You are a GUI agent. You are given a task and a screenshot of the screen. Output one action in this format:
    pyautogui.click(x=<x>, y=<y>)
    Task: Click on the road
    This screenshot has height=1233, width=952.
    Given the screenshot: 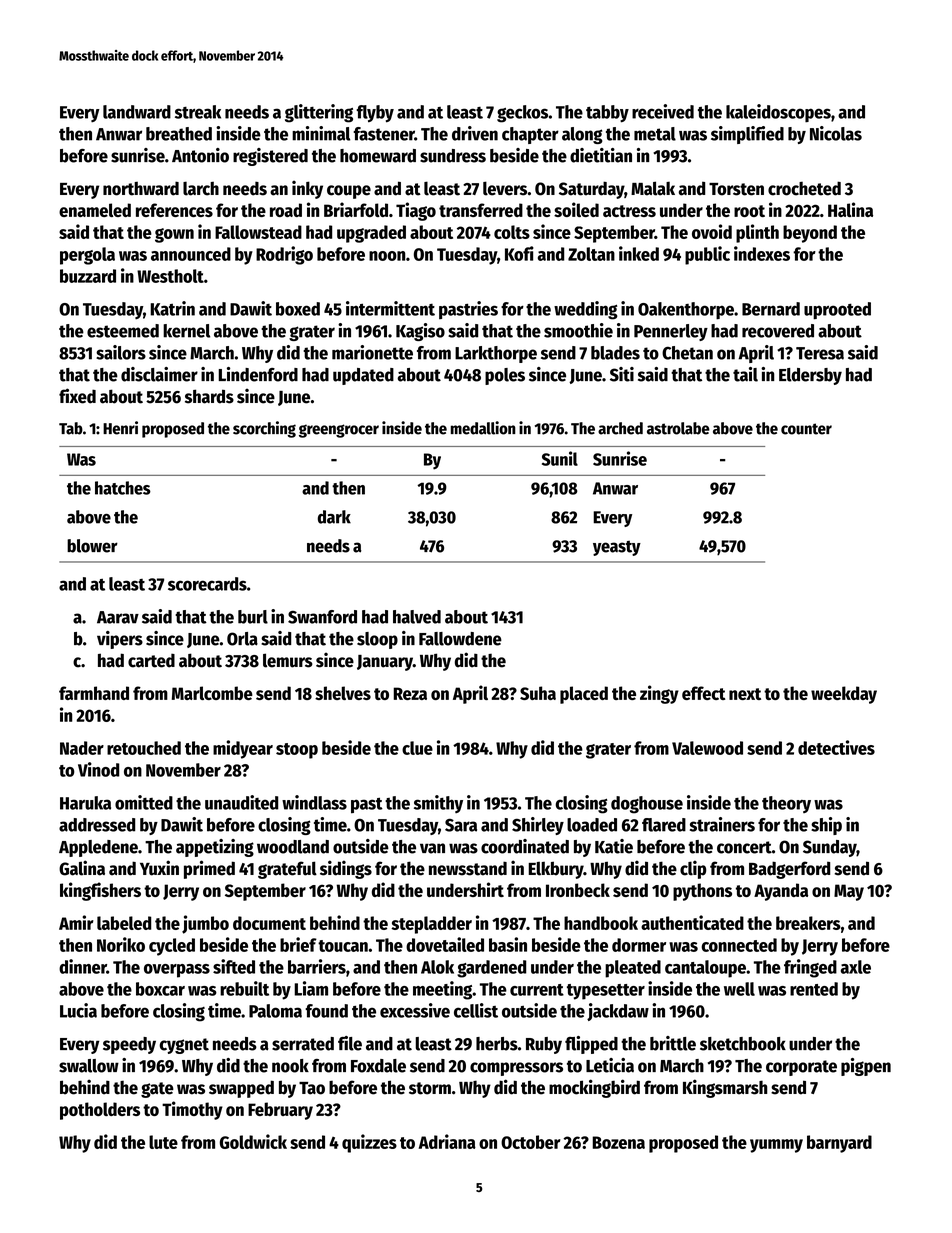 What is the action you would take?
    pyautogui.click(x=286, y=210)
